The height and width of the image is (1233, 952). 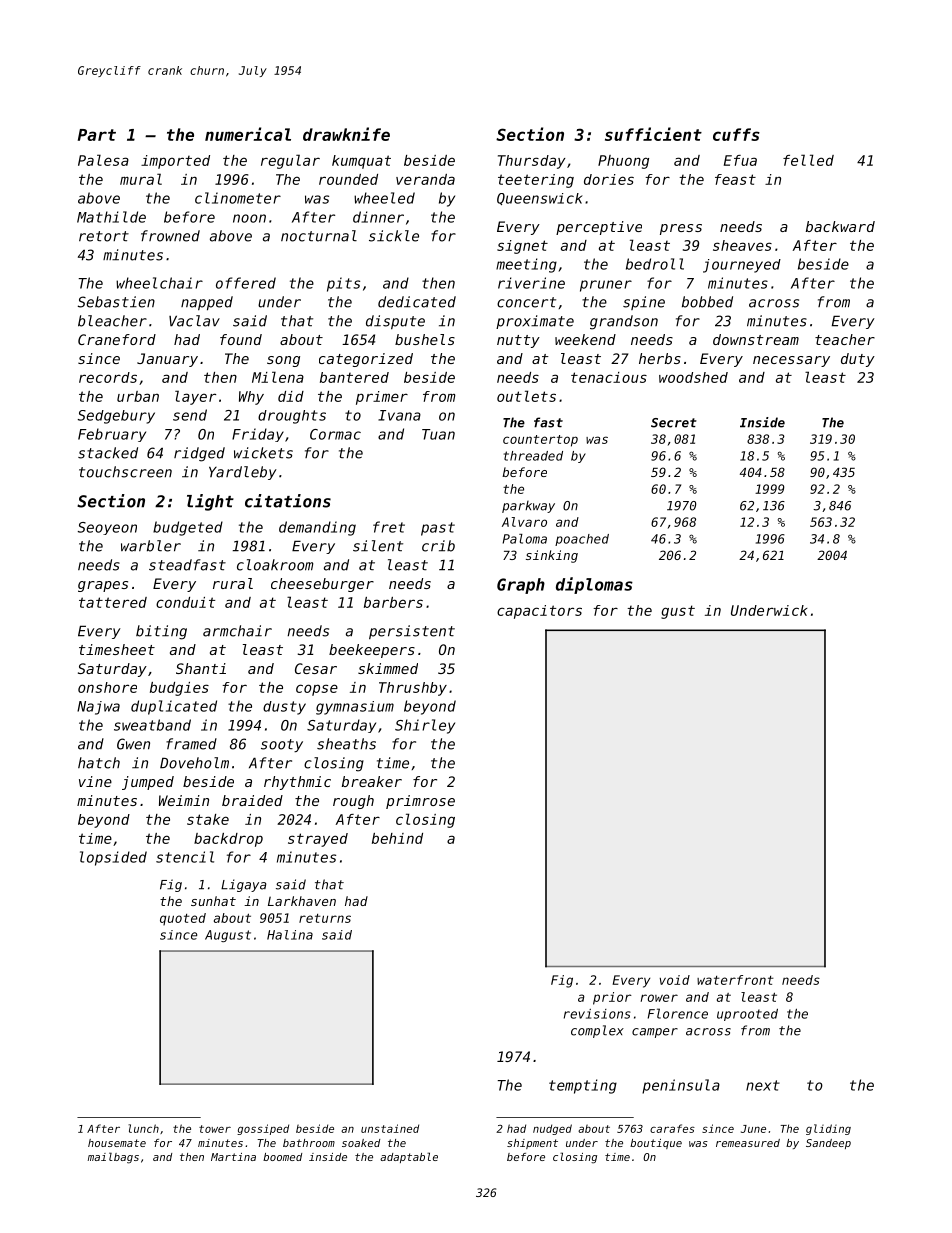 What do you see at coordinates (335, 434) in the image?
I see `Cormac` at bounding box center [335, 434].
